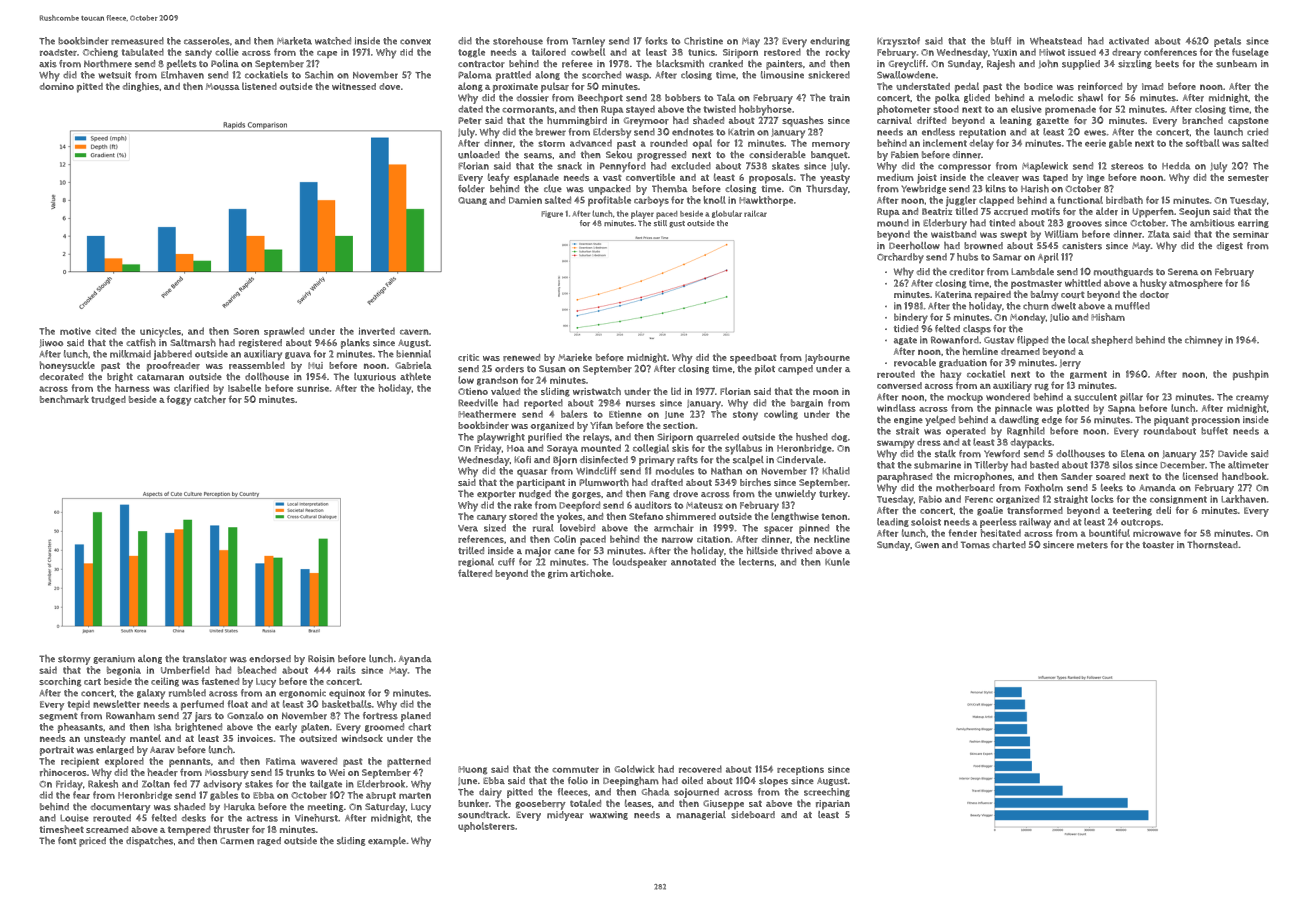 Image resolution: width=1308 pixels, height=924 pixels. What do you see at coordinates (773, 782) in the screenshot?
I see `slopes` at bounding box center [773, 782].
